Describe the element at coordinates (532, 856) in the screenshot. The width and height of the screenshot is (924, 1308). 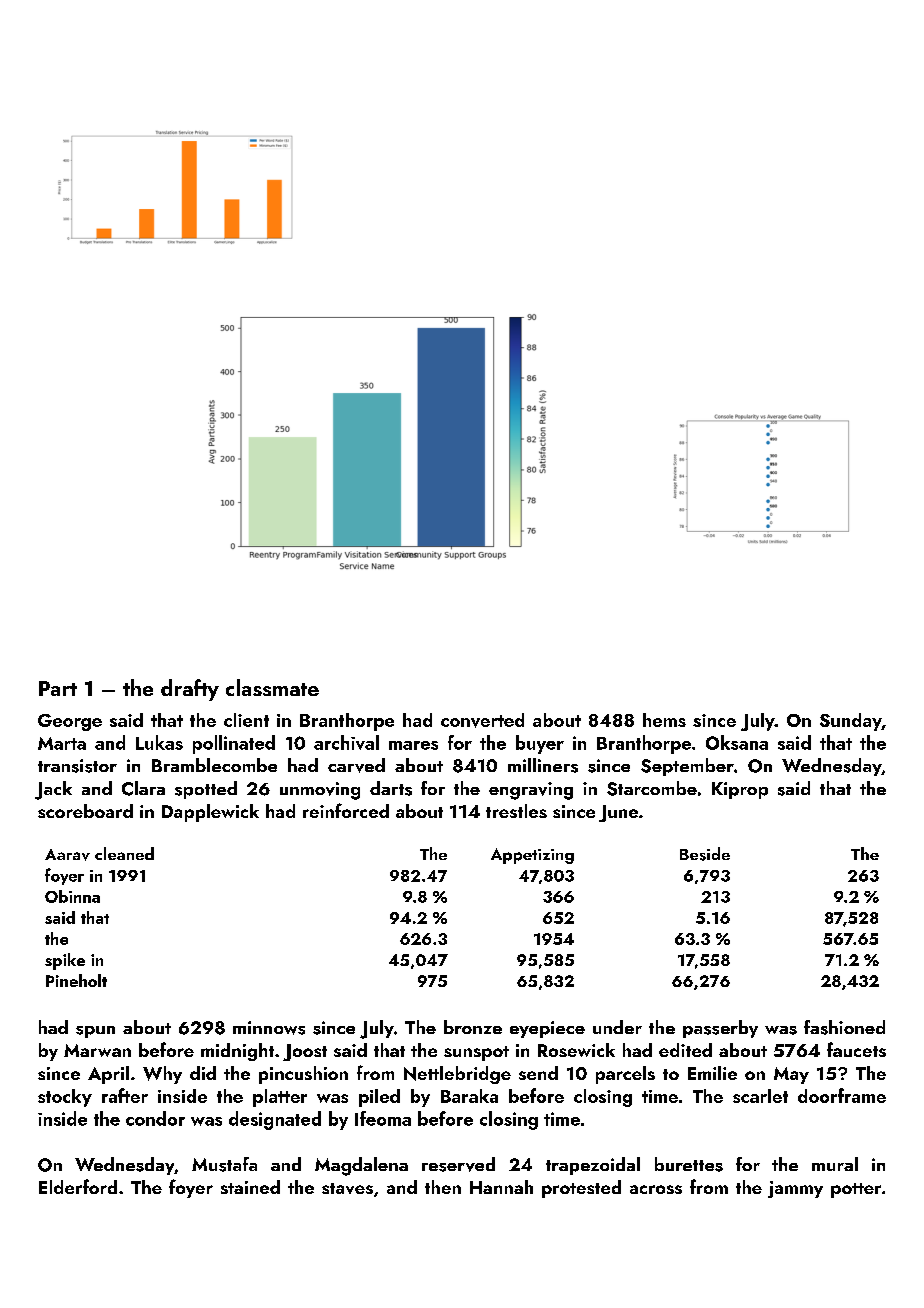
I see `Appetizing` at that location.
